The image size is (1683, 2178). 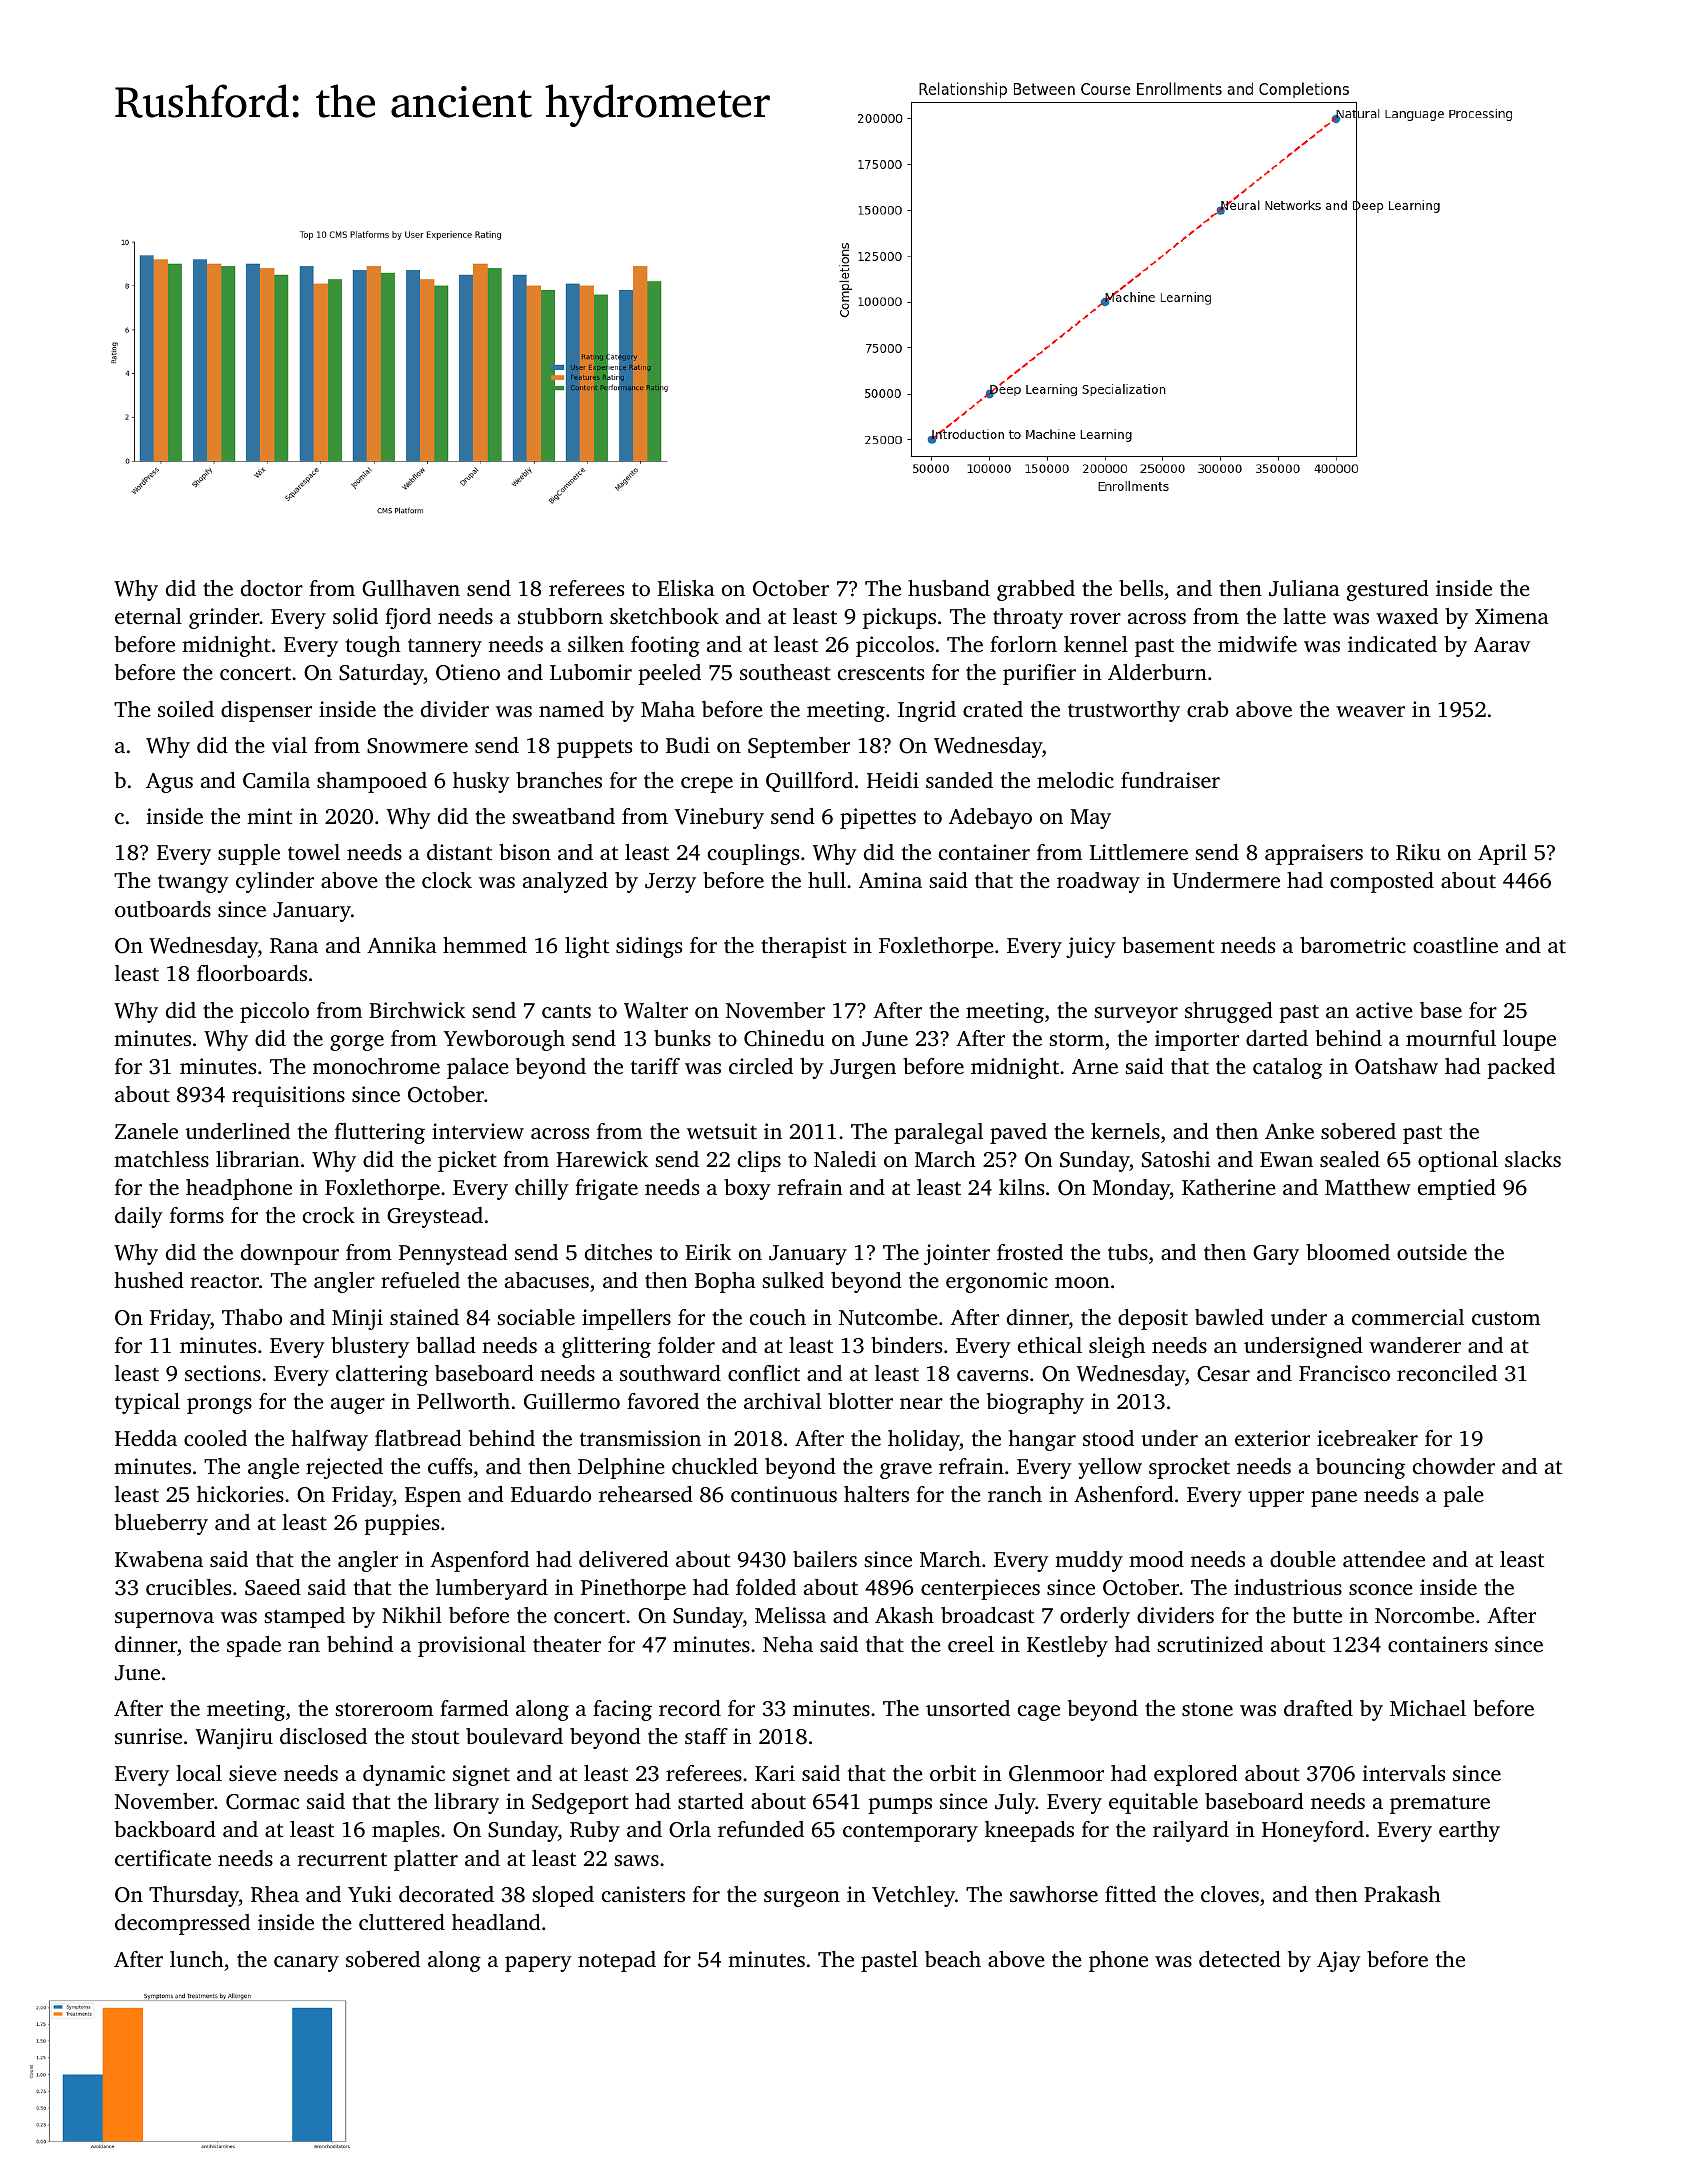 I want to click on lunch, so click(x=197, y=1959).
